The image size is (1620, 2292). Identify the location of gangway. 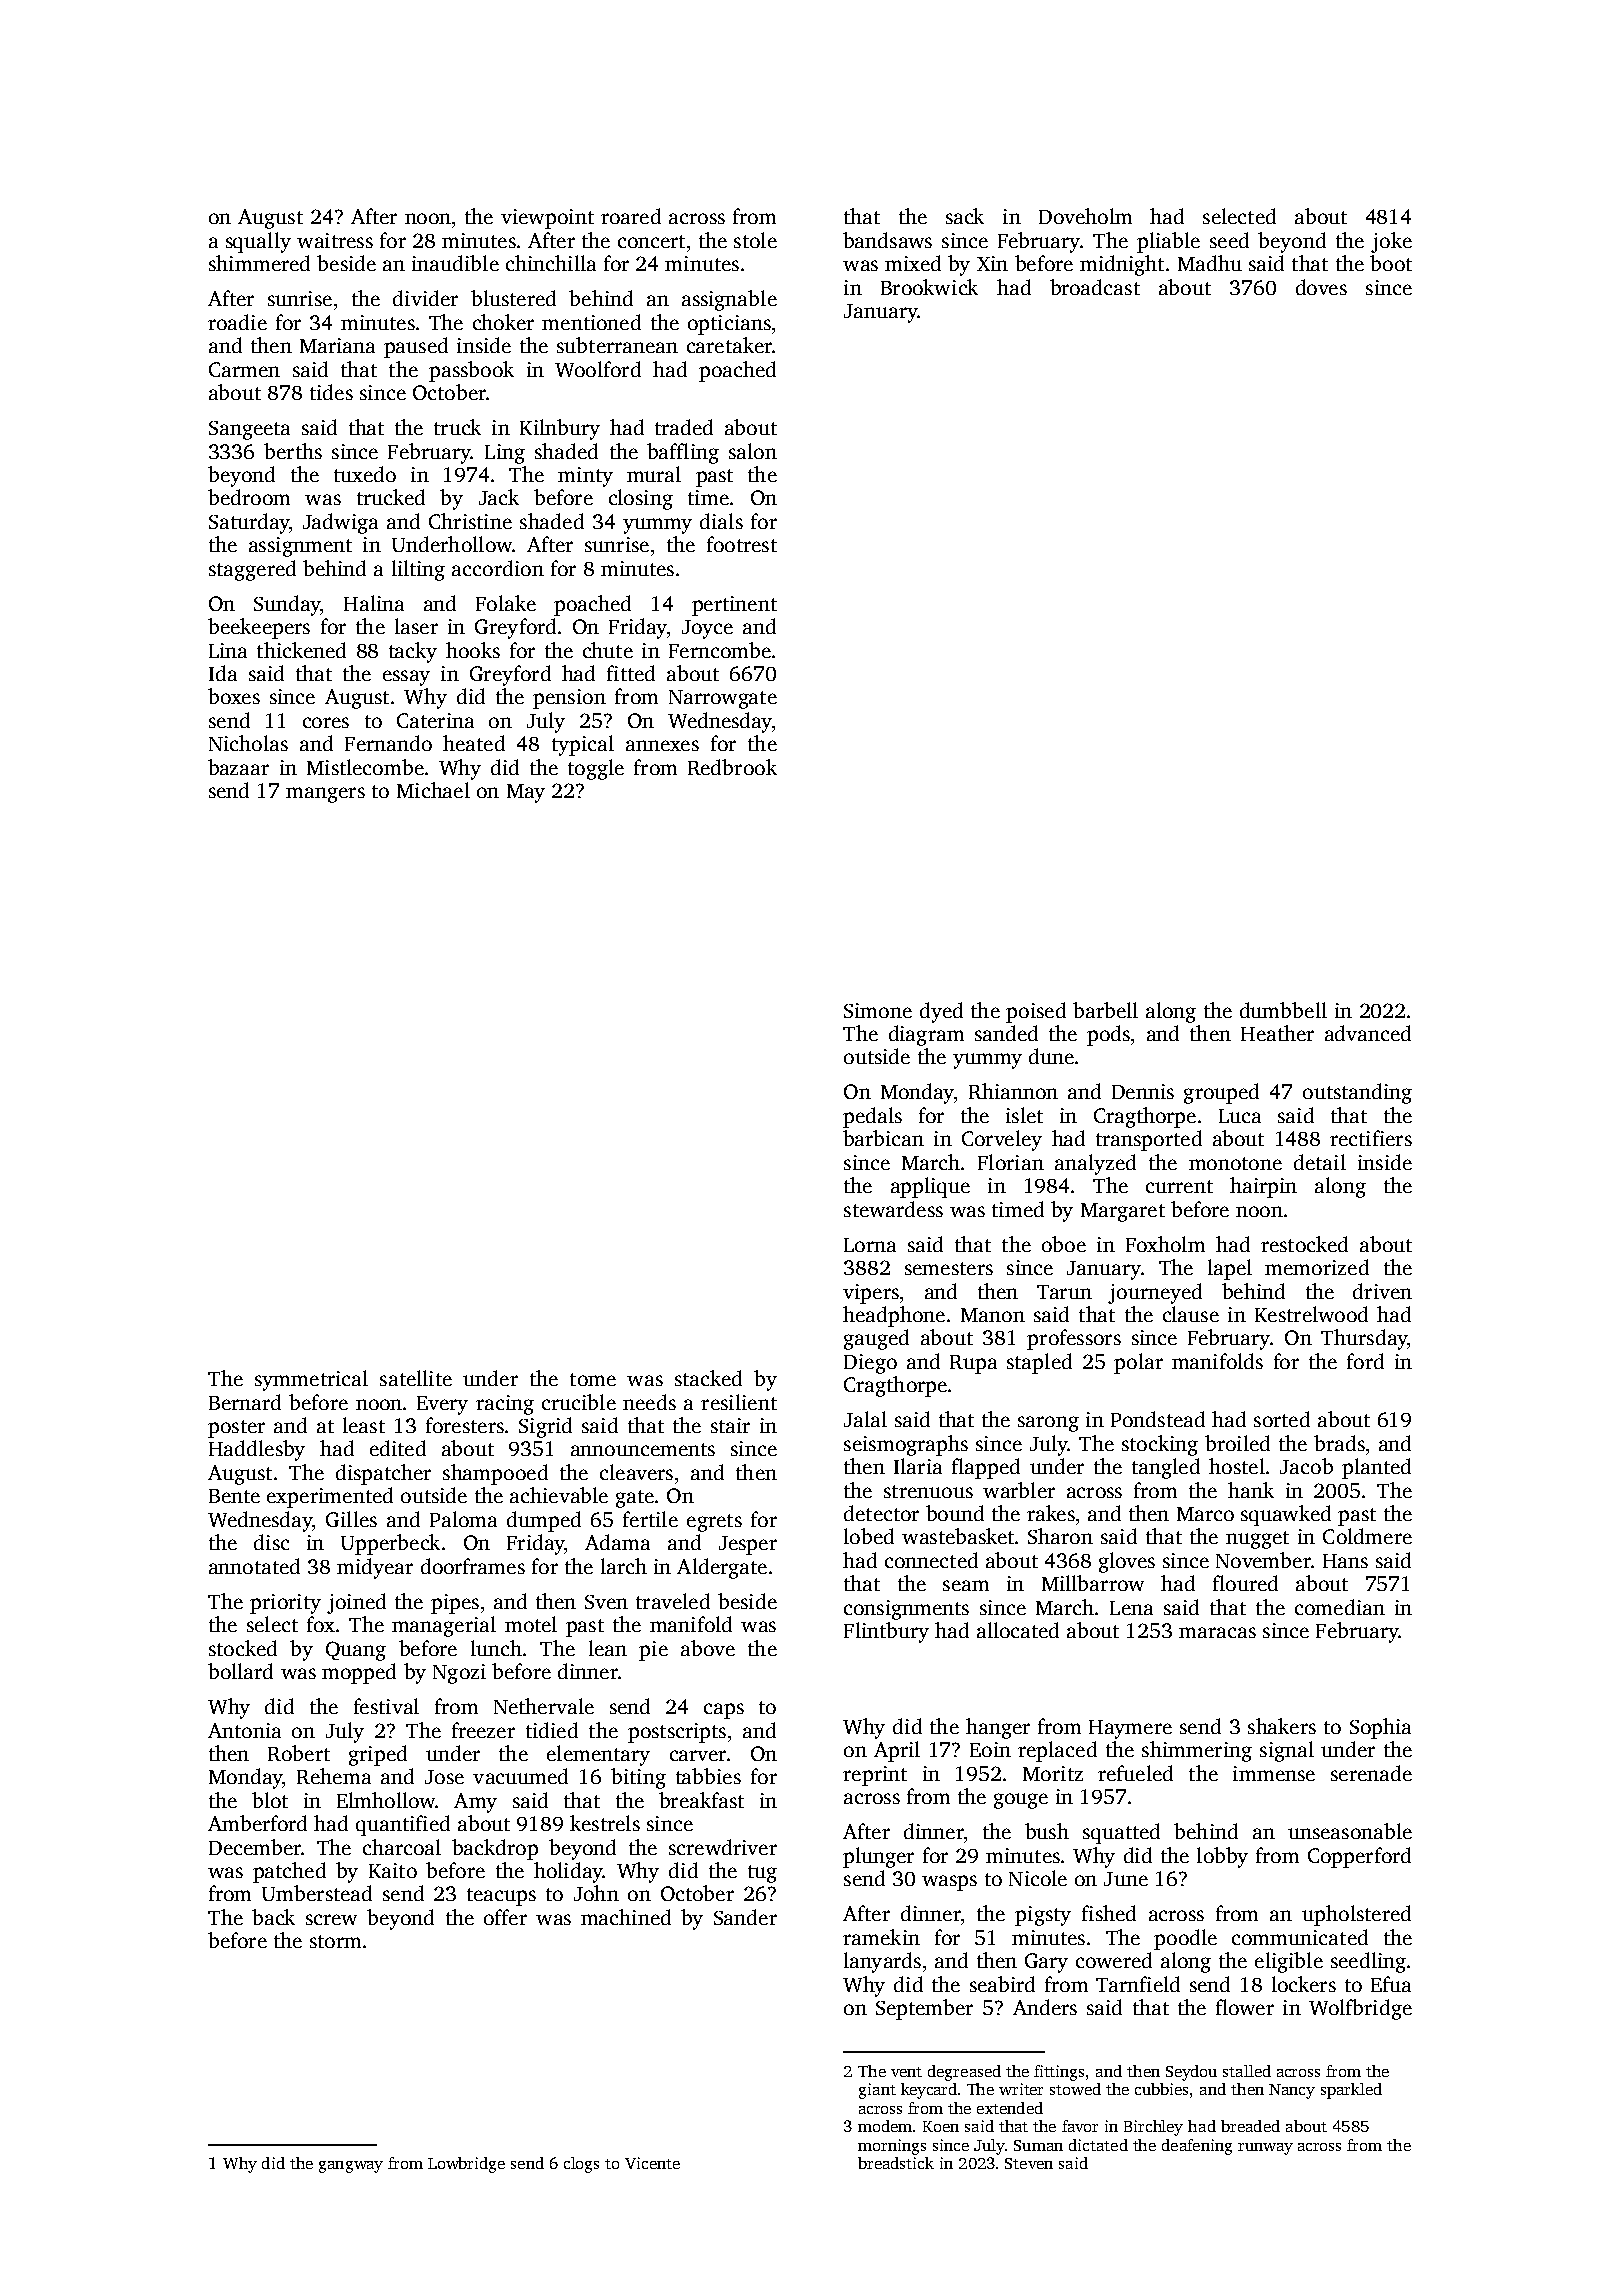
(351, 2167).
